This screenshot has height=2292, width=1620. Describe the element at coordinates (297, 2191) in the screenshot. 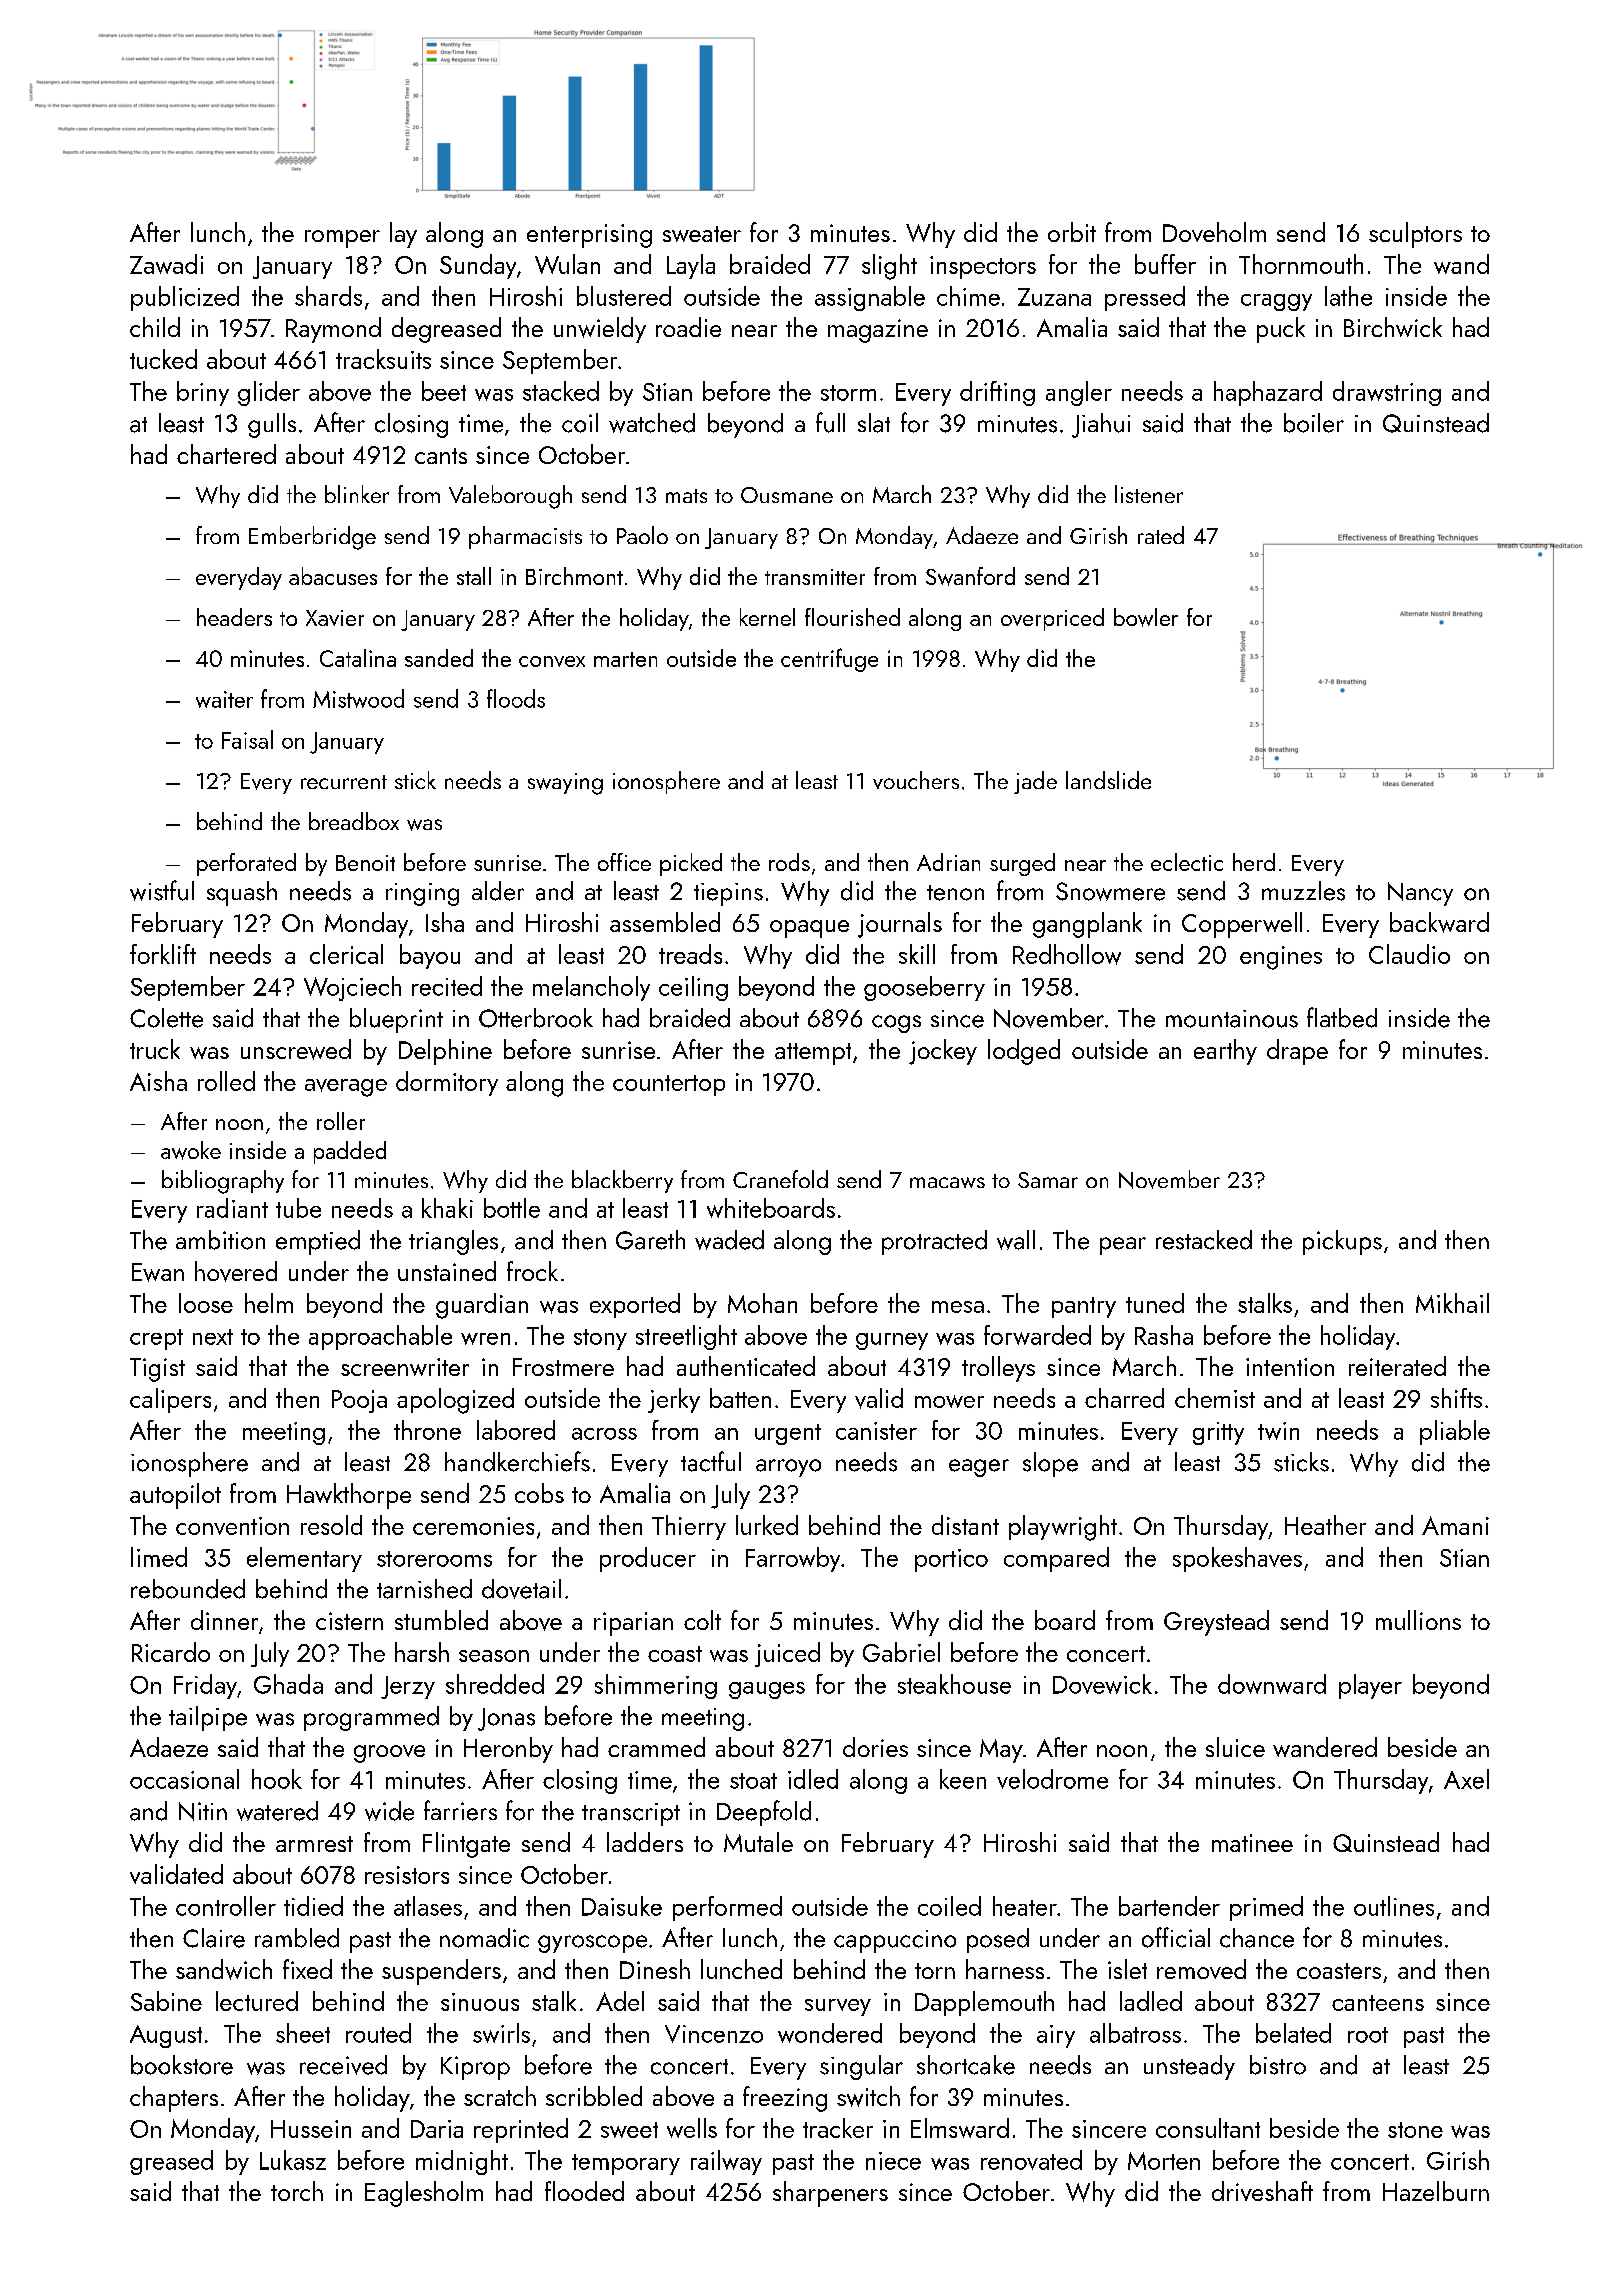

I see `torch` at that location.
